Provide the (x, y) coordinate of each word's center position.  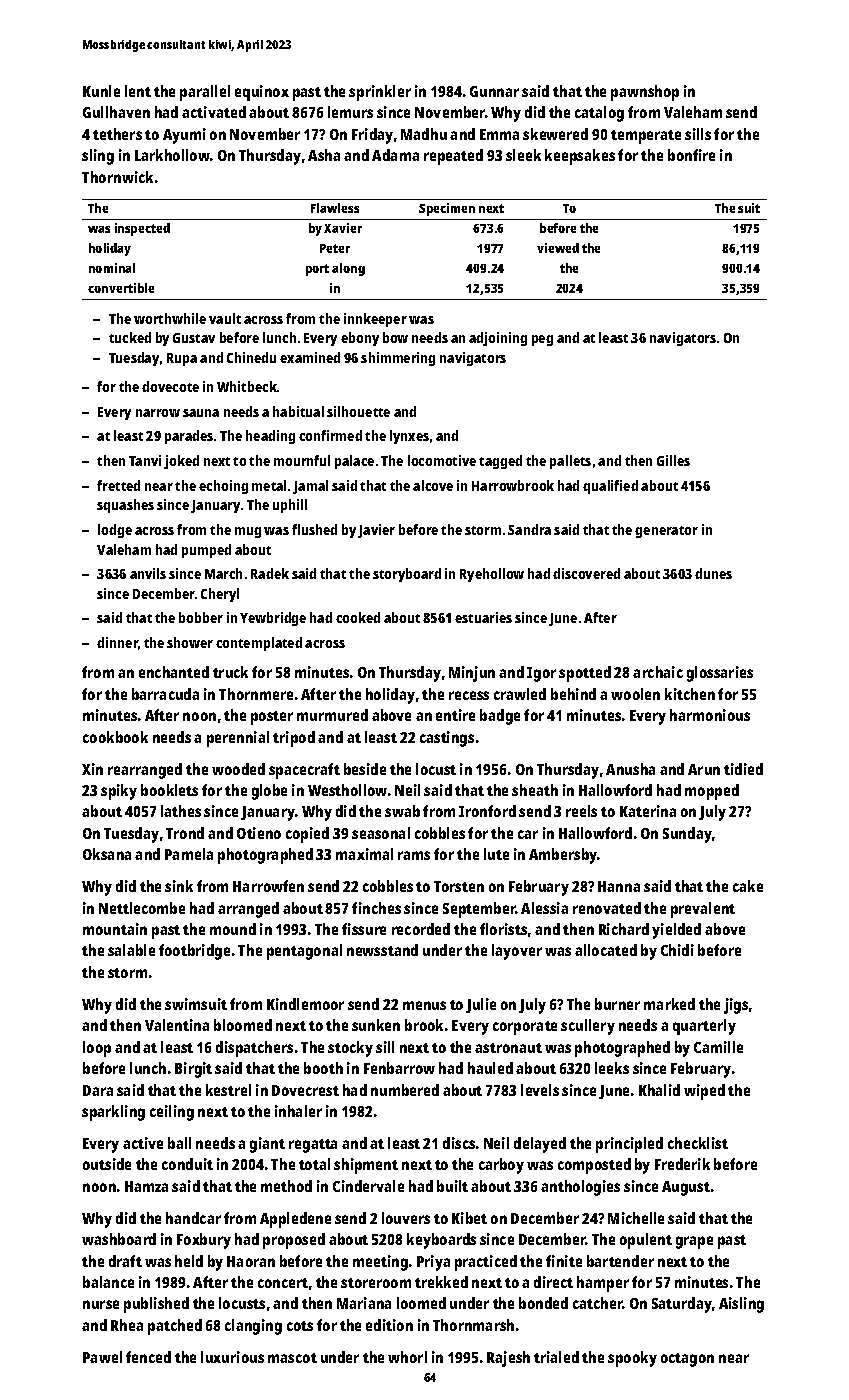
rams (414, 855)
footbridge (194, 952)
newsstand (382, 950)
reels (581, 811)
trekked (441, 1282)
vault (225, 318)
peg (542, 340)
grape (694, 1242)
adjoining (498, 339)
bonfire (691, 155)
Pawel (102, 1357)
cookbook (115, 737)
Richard (624, 929)
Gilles (673, 460)
